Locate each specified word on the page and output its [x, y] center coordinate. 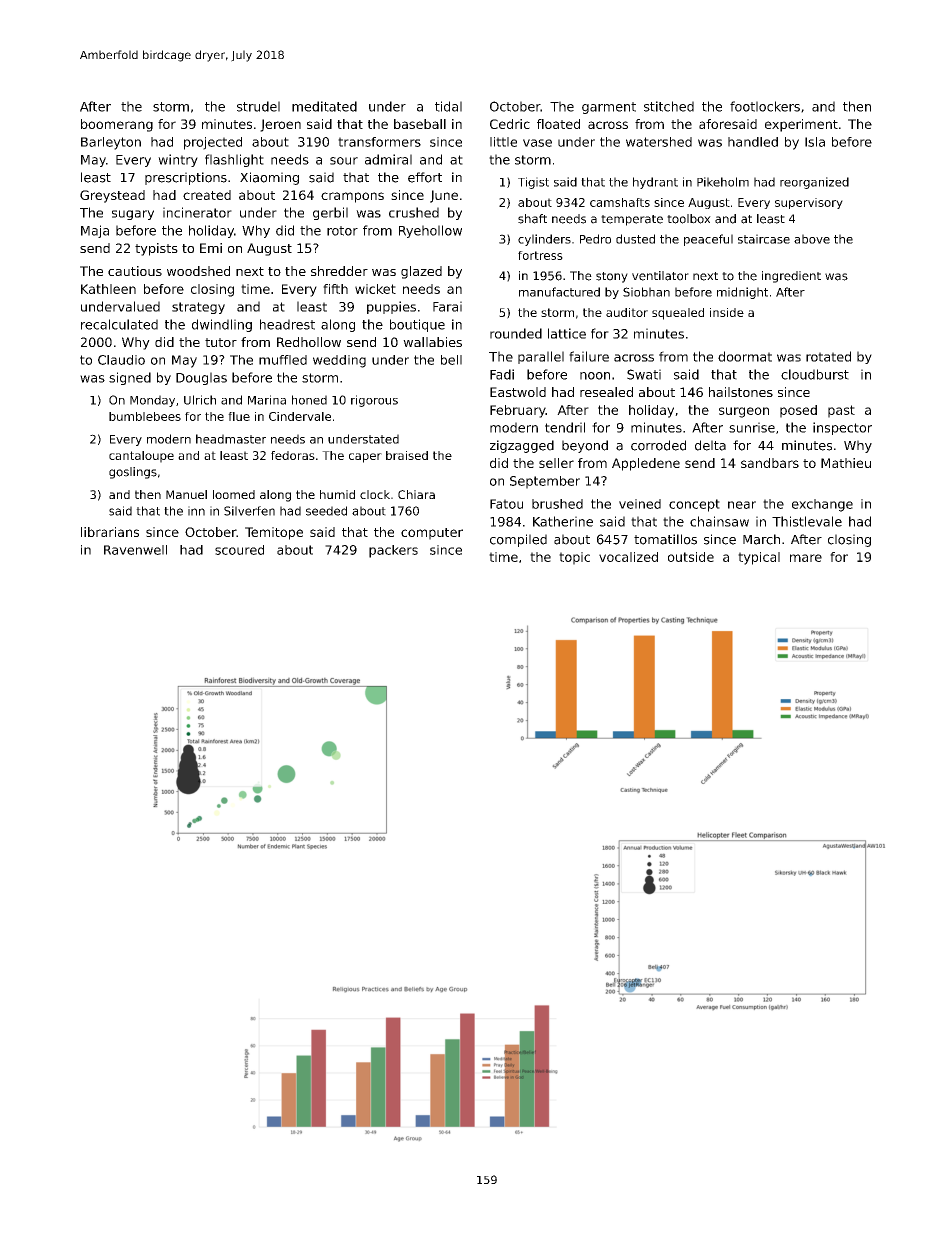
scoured [239, 550]
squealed [678, 314]
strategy [198, 308]
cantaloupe [141, 457]
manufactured [559, 292]
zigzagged [522, 446]
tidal [448, 106]
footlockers [765, 106]
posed [798, 411]
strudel [258, 106]
